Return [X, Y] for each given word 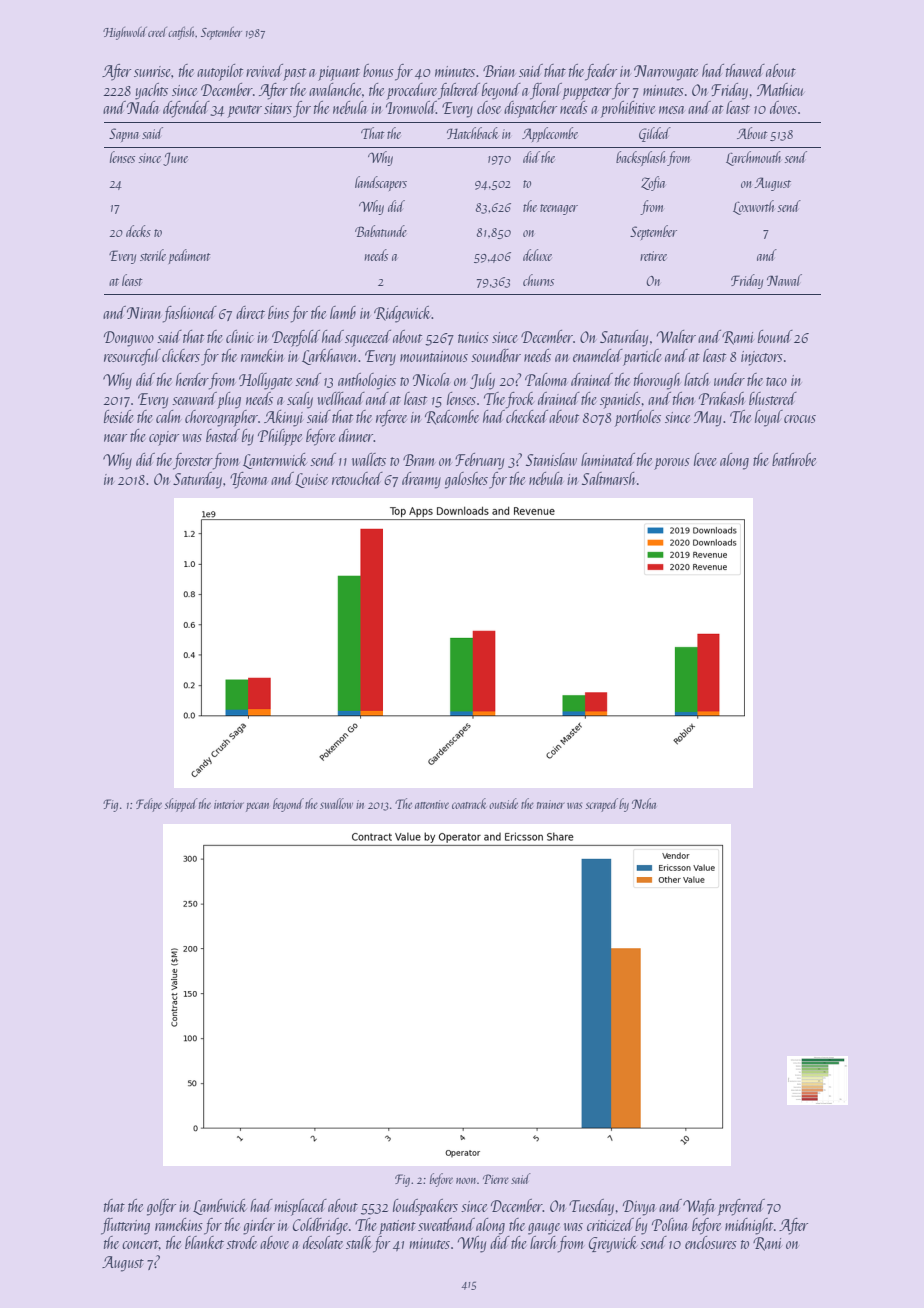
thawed [745, 70]
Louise [311, 480]
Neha [644, 803]
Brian [499, 71]
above [274, 1242]
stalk [359, 1242]
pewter [245, 111]
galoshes [466, 480]
